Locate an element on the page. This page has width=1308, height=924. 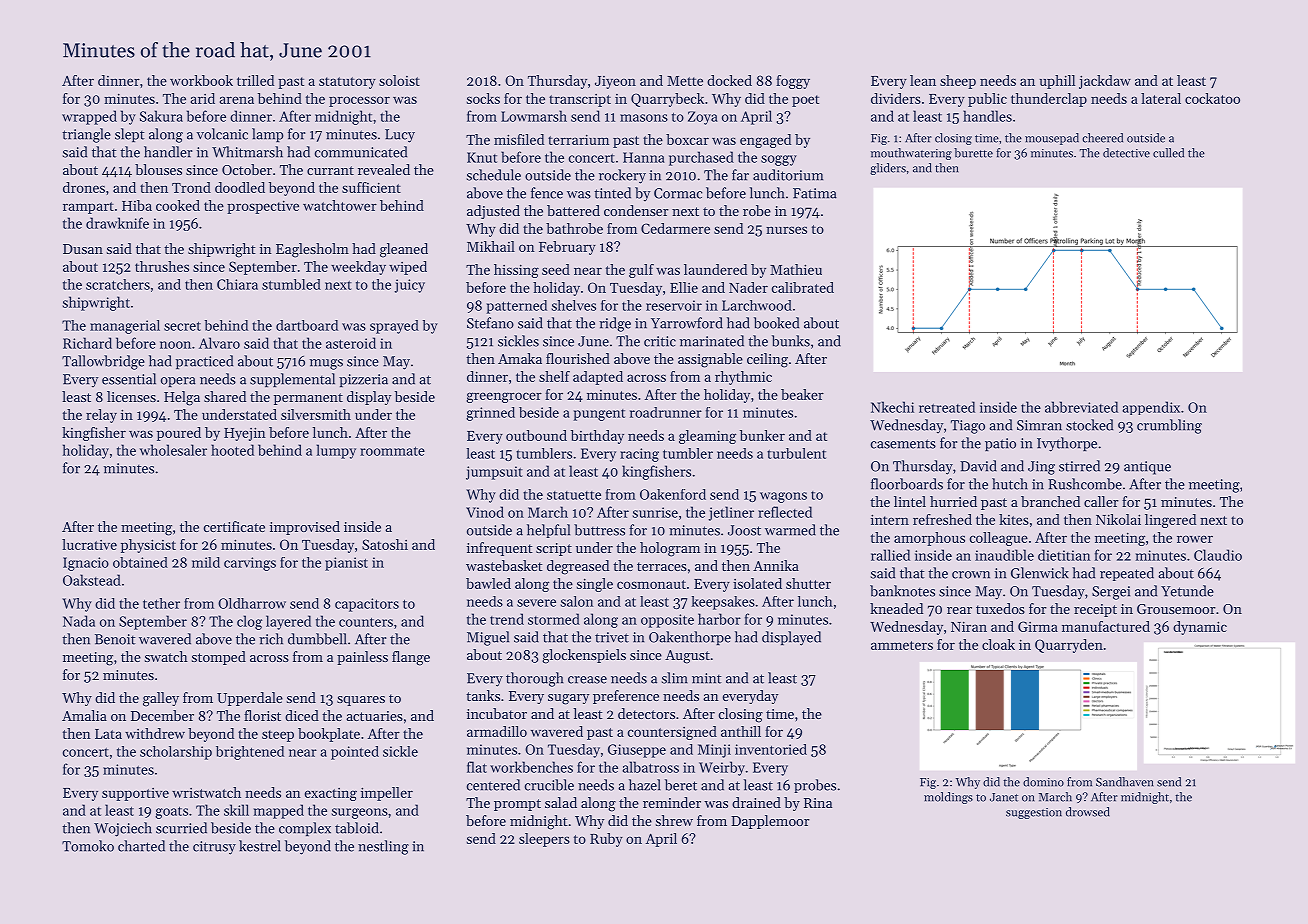
Lowmarsh is located at coordinates (534, 116).
